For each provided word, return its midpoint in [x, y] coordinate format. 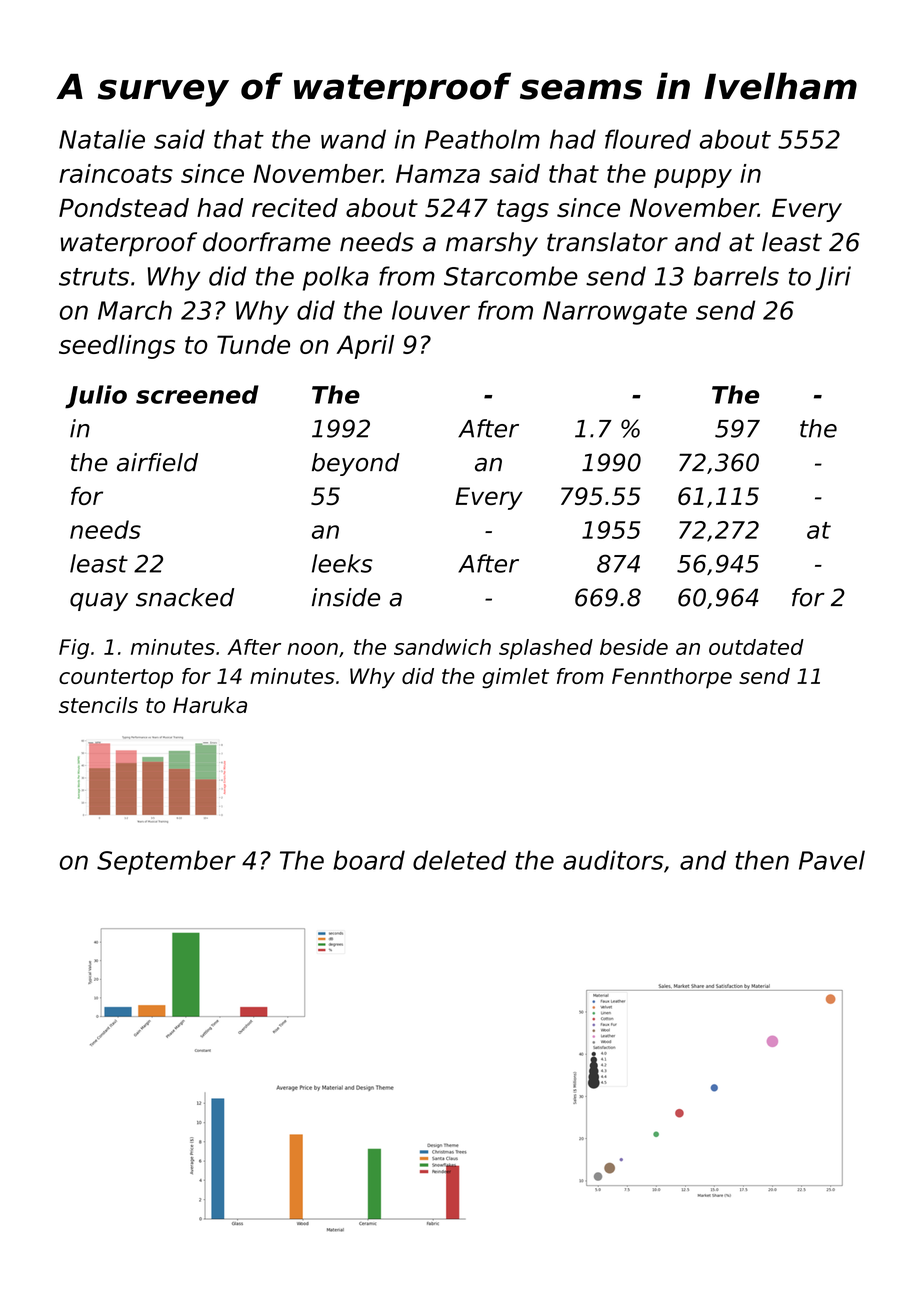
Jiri [833, 278]
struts [94, 277]
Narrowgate [615, 313]
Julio [96, 397]
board [369, 860]
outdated [756, 647]
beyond [356, 464]
